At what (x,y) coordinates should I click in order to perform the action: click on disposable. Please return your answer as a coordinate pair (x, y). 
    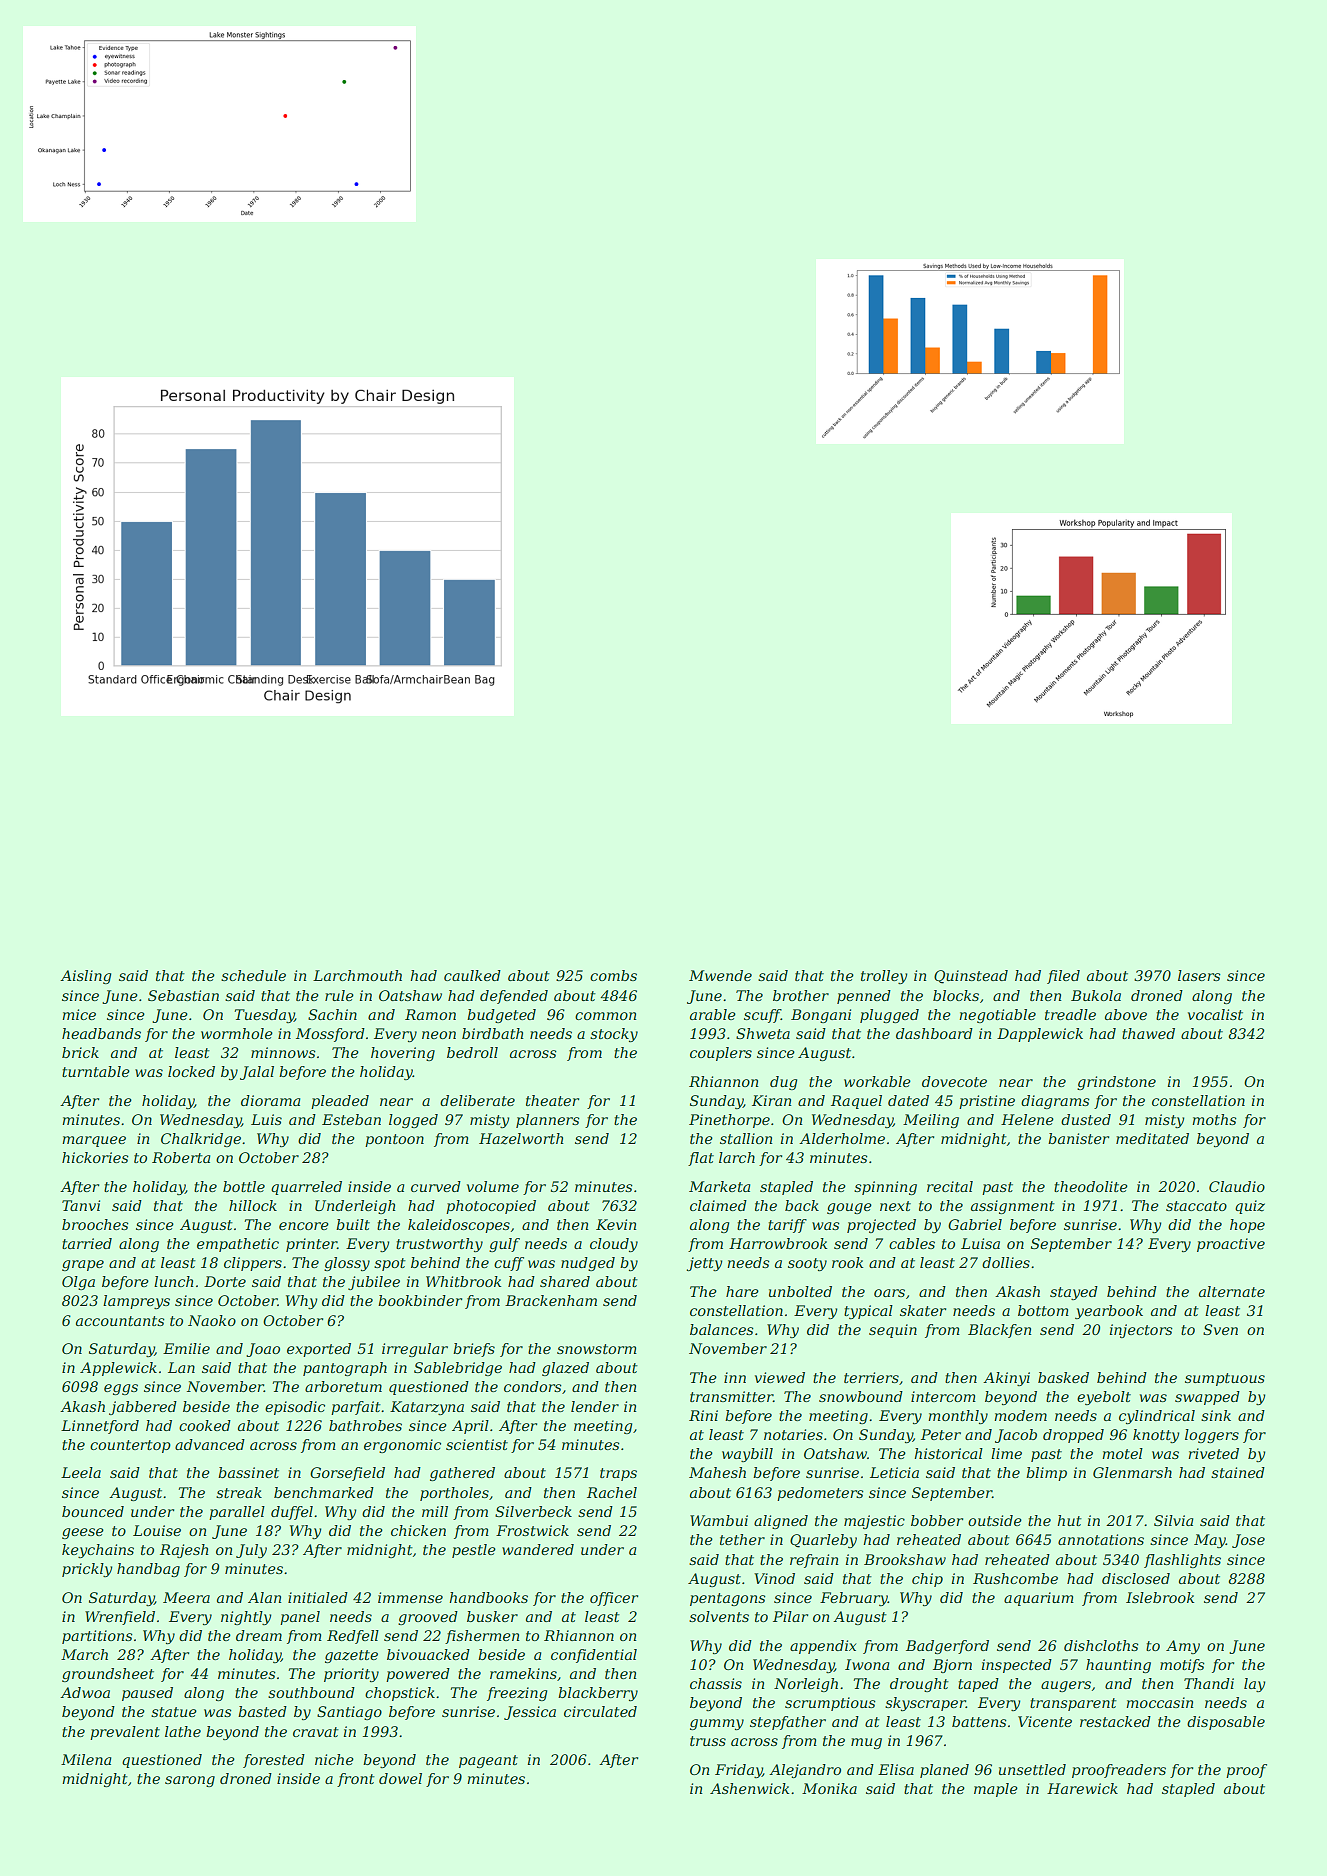
    Looking at the image, I should click on (1226, 1723).
